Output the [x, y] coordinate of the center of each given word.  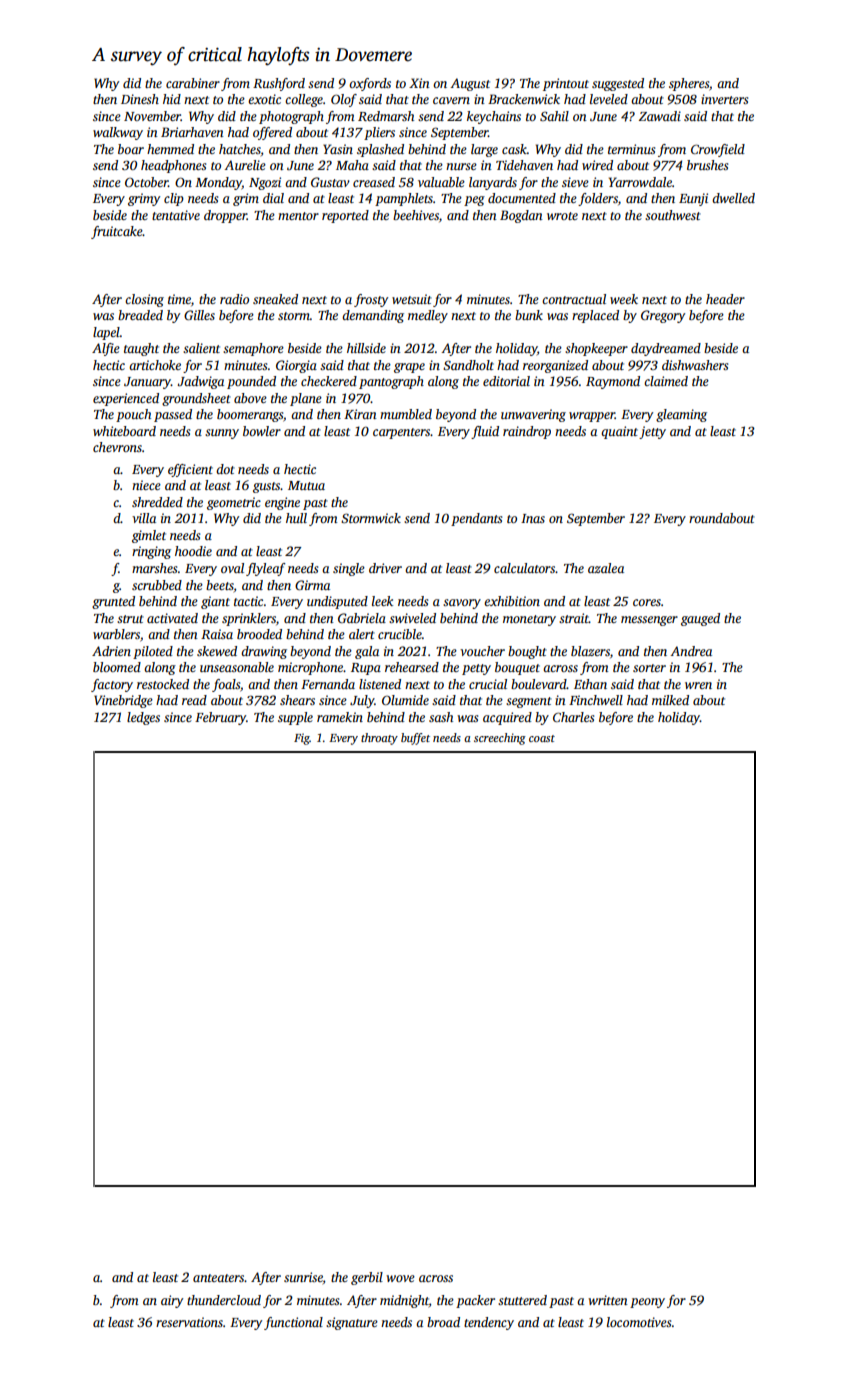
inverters [724, 99]
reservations [189, 1322]
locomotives [639, 1322]
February [220, 718]
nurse [461, 166]
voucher [482, 651]
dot [225, 469]
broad [443, 1322]
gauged [700, 619]
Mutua [306, 485]
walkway [118, 133]
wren [698, 685]
